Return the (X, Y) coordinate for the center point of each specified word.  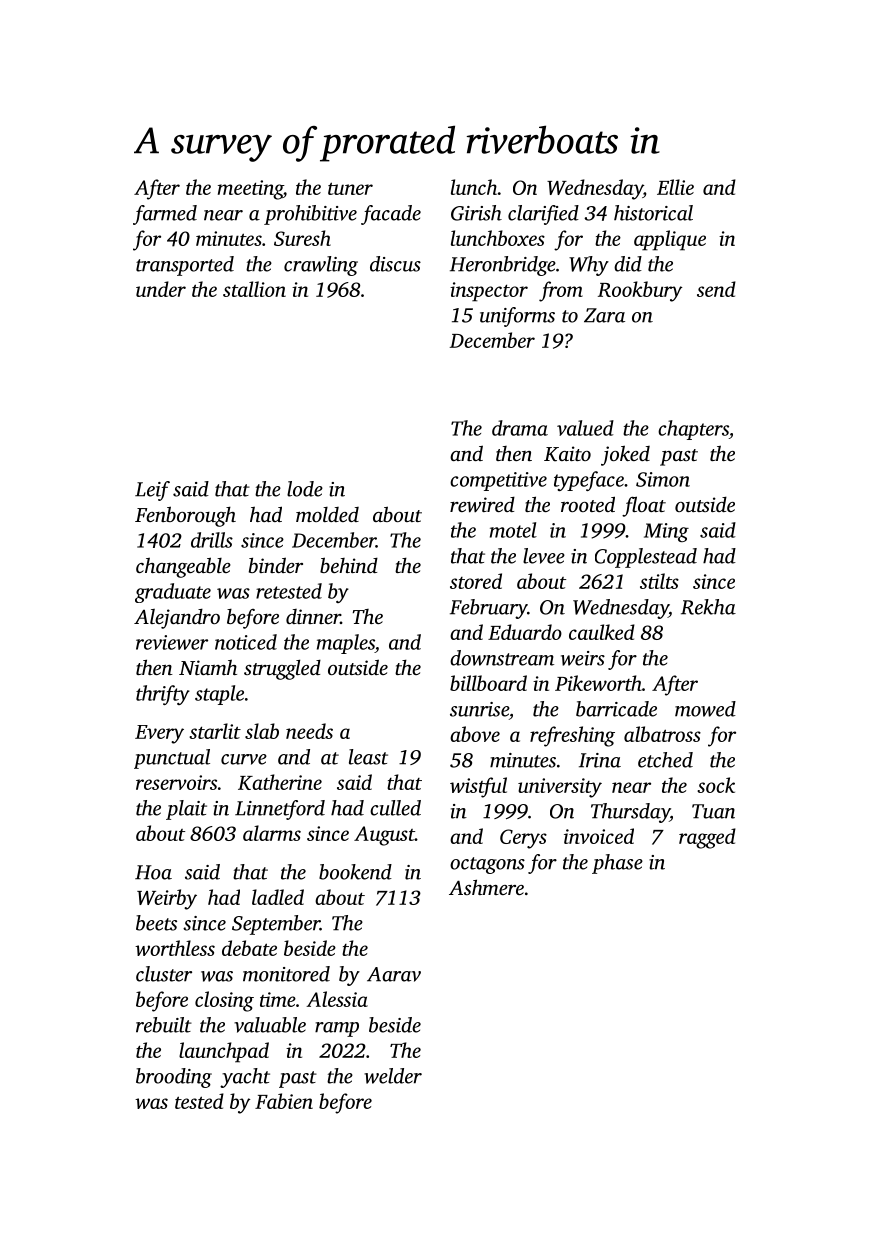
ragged (707, 838)
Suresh (302, 238)
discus (395, 264)
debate (249, 948)
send (716, 289)
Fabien (284, 1101)
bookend (355, 872)
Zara (604, 315)
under (161, 289)
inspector (489, 292)
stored (476, 581)
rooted (588, 504)
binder (276, 565)
